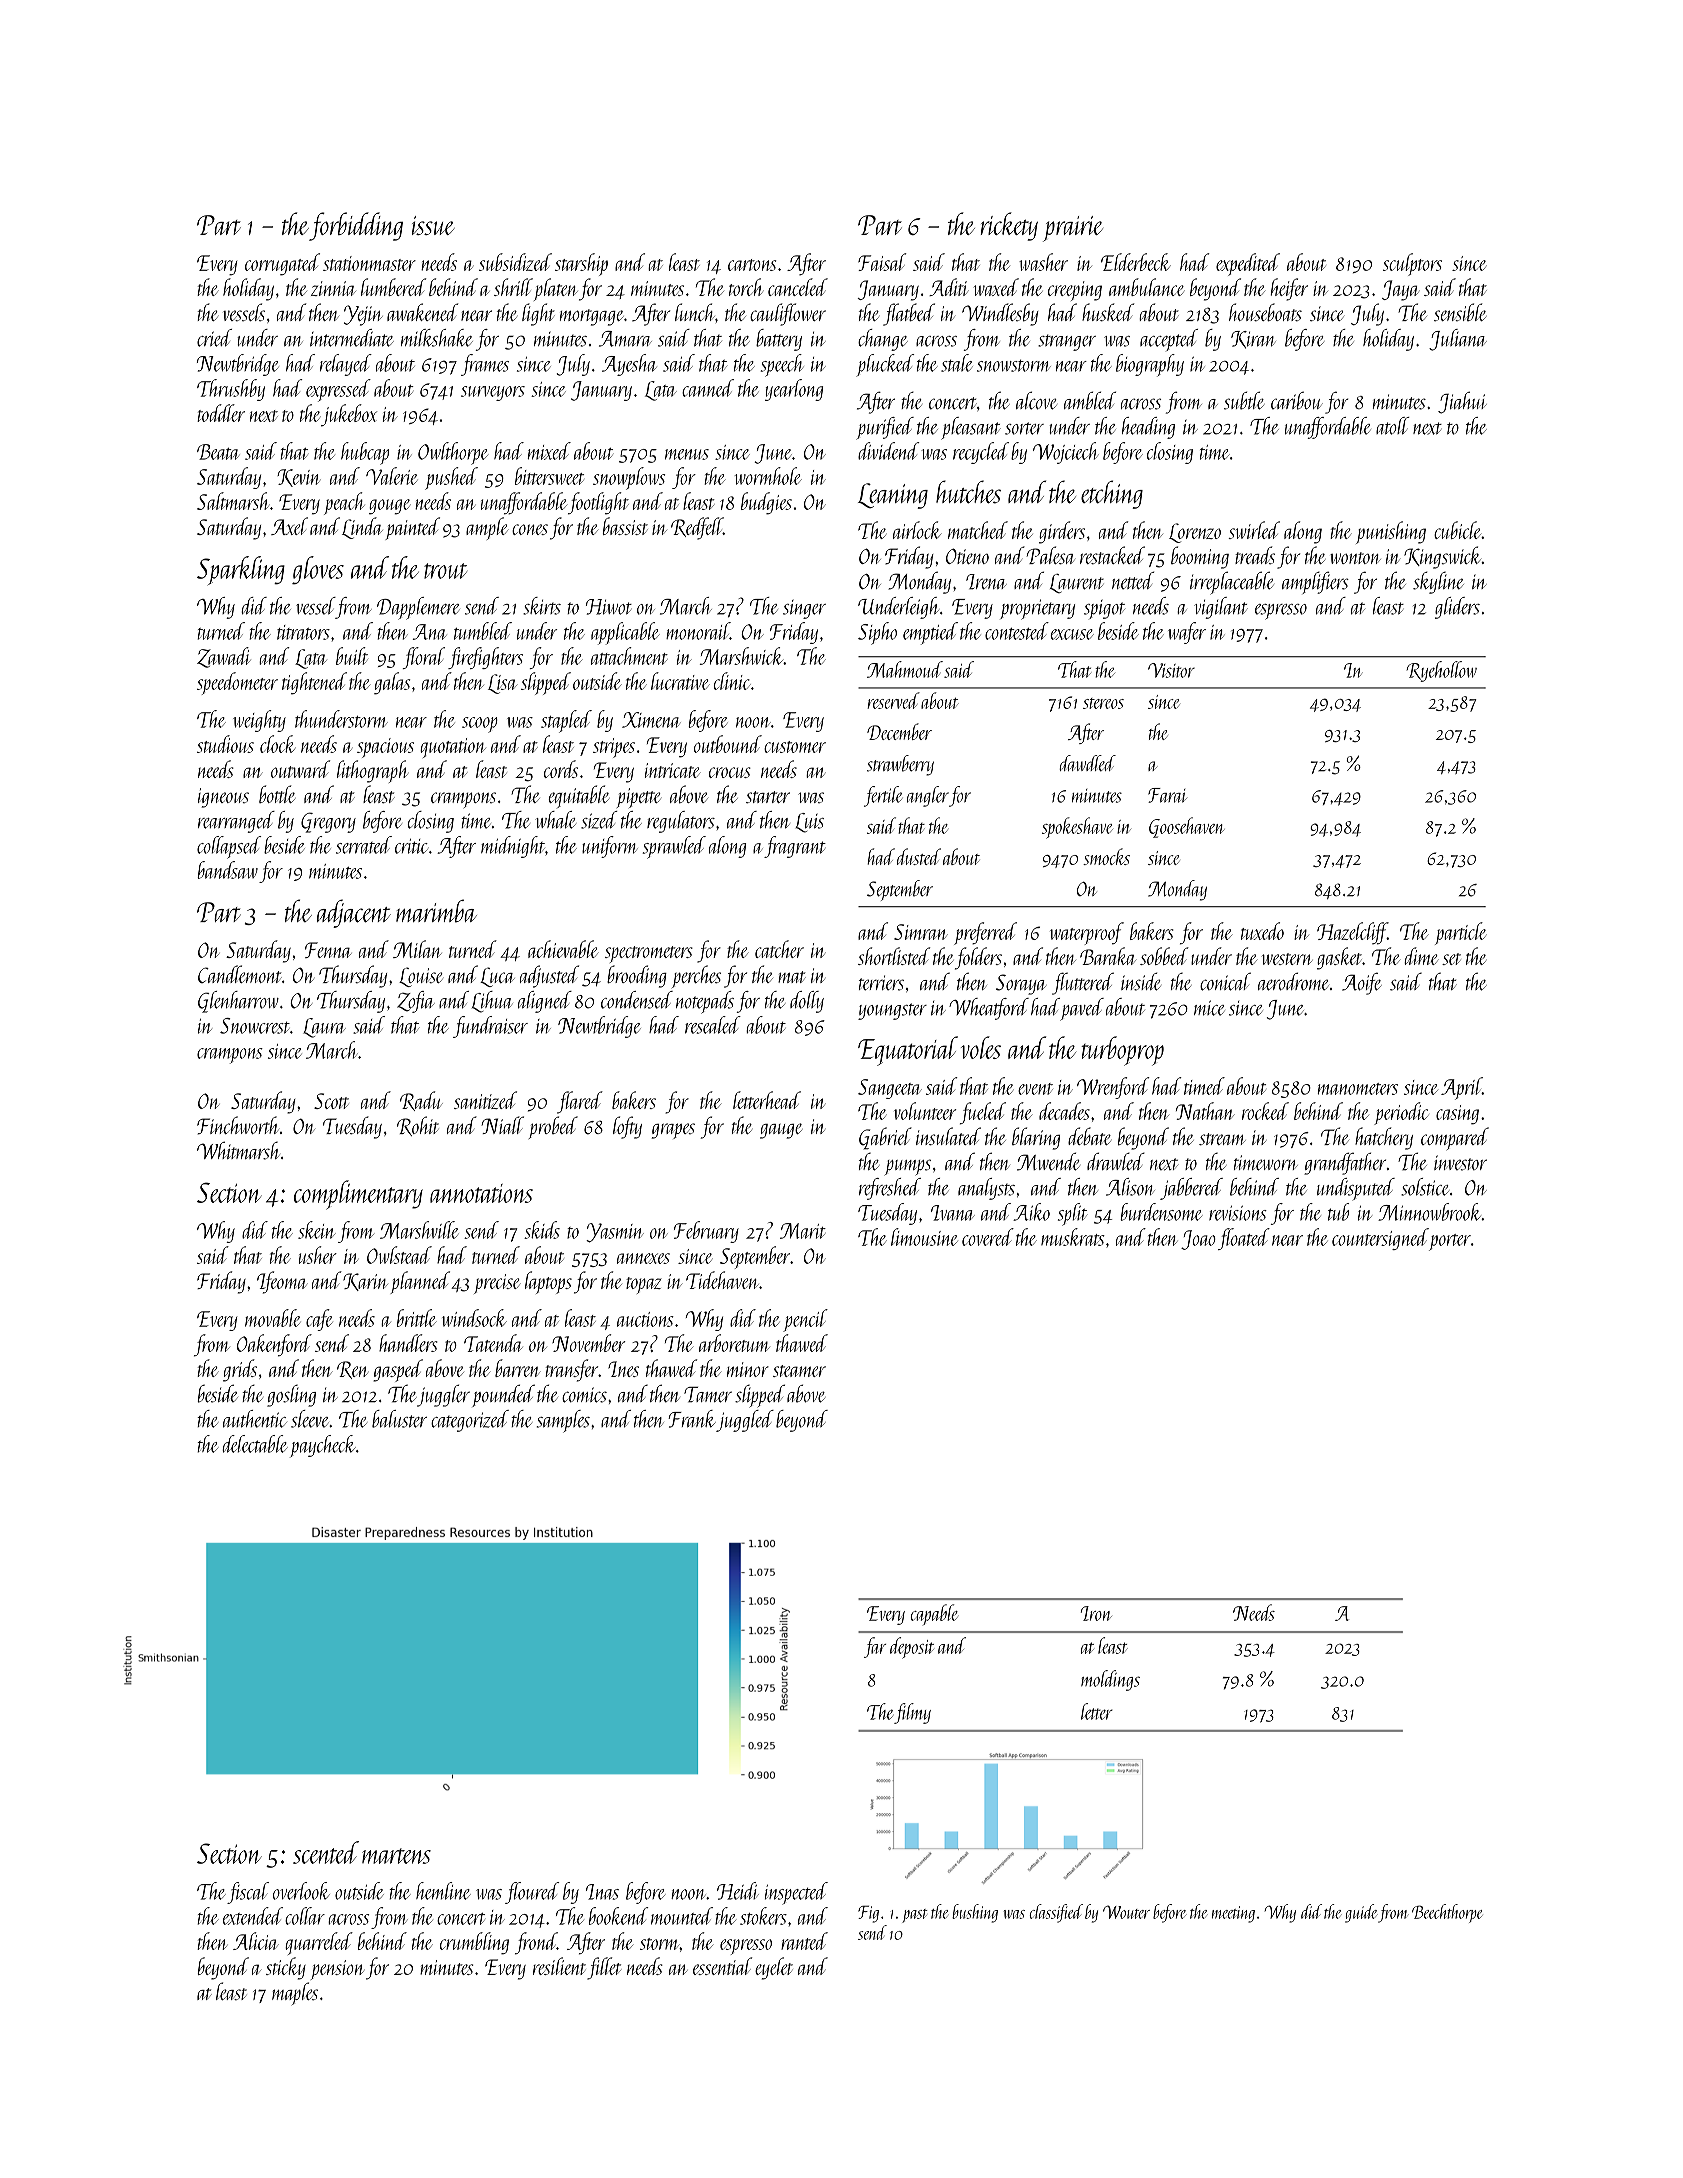 This screenshot has height=2178, width=1683. Describe the element at coordinates (1412, 264) in the screenshot. I see `sculptors` at that location.
